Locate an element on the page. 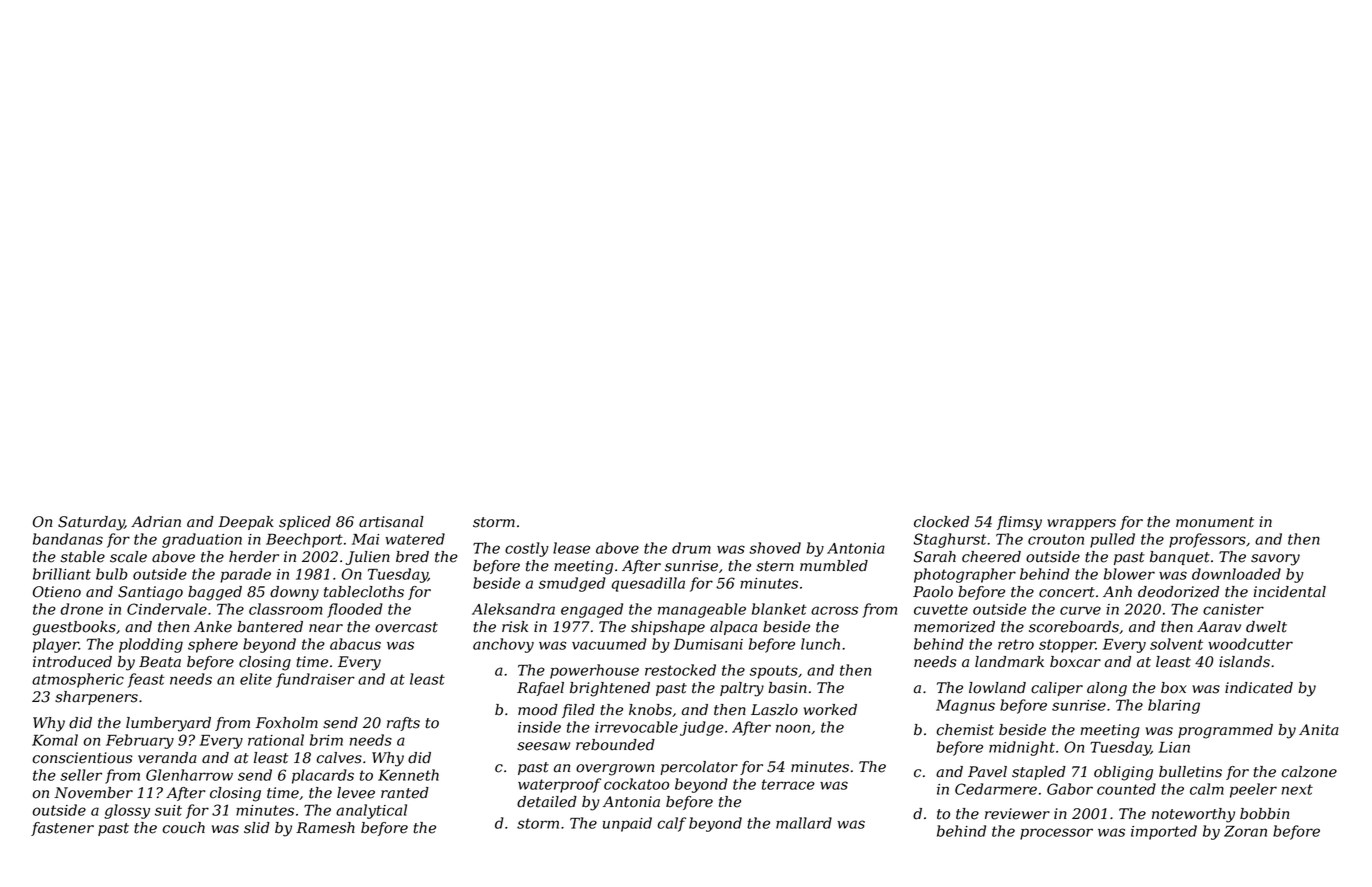 The width and height of the page is (1372, 887). rebounded is located at coordinates (615, 745).
